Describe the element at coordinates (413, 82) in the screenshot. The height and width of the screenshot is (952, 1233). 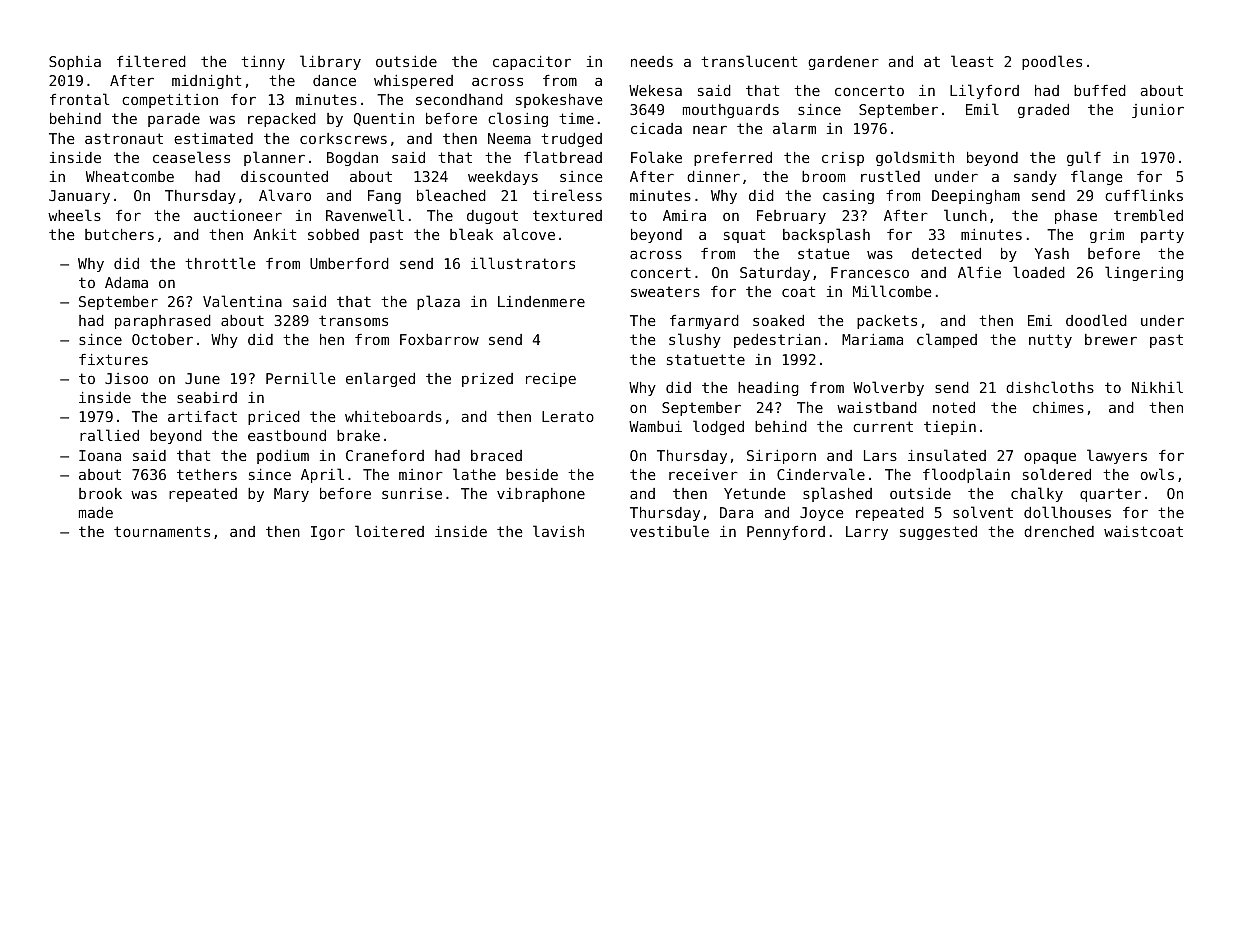
I see `whispered` at that location.
